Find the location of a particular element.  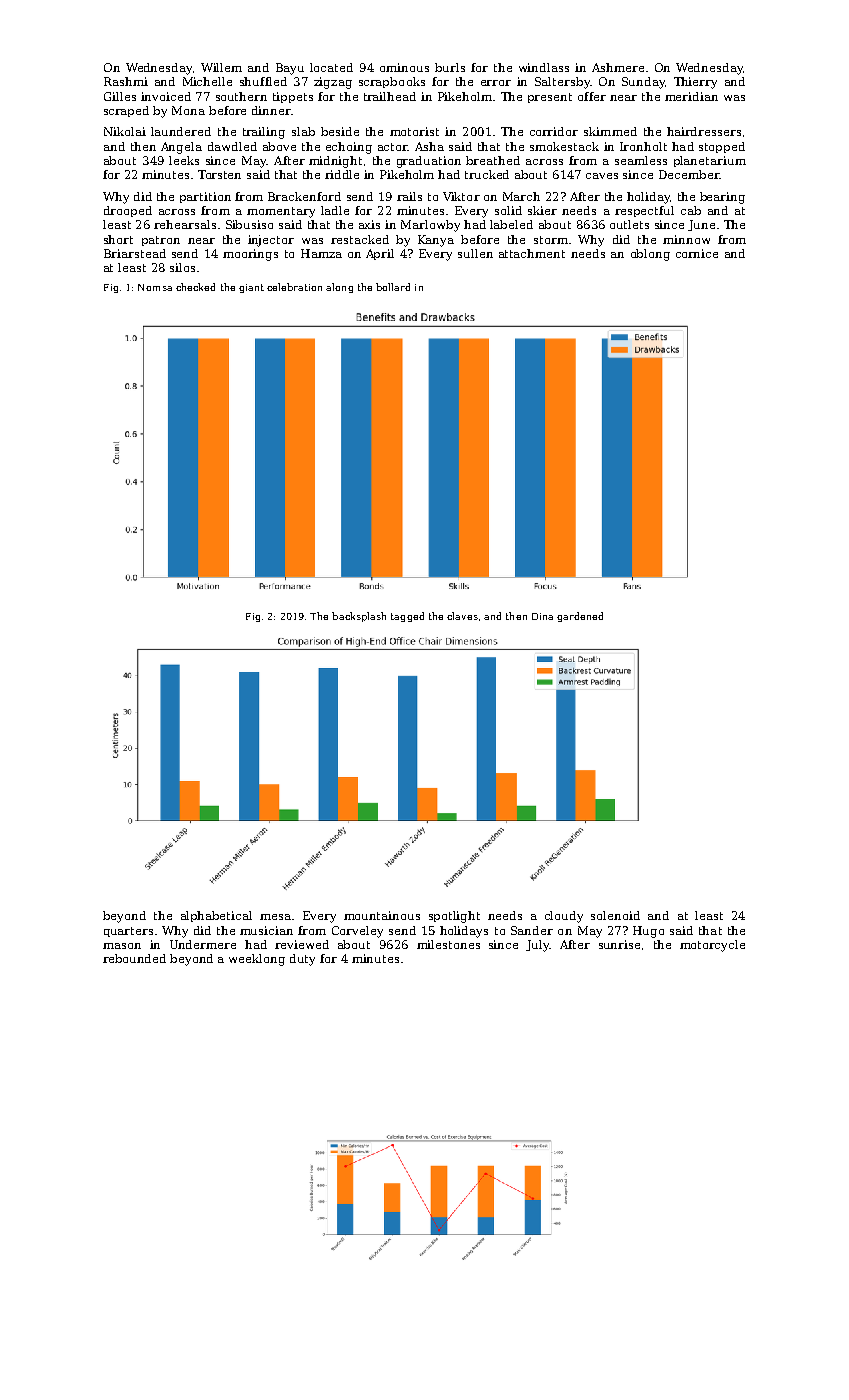

Viktor is located at coordinates (461, 196).
